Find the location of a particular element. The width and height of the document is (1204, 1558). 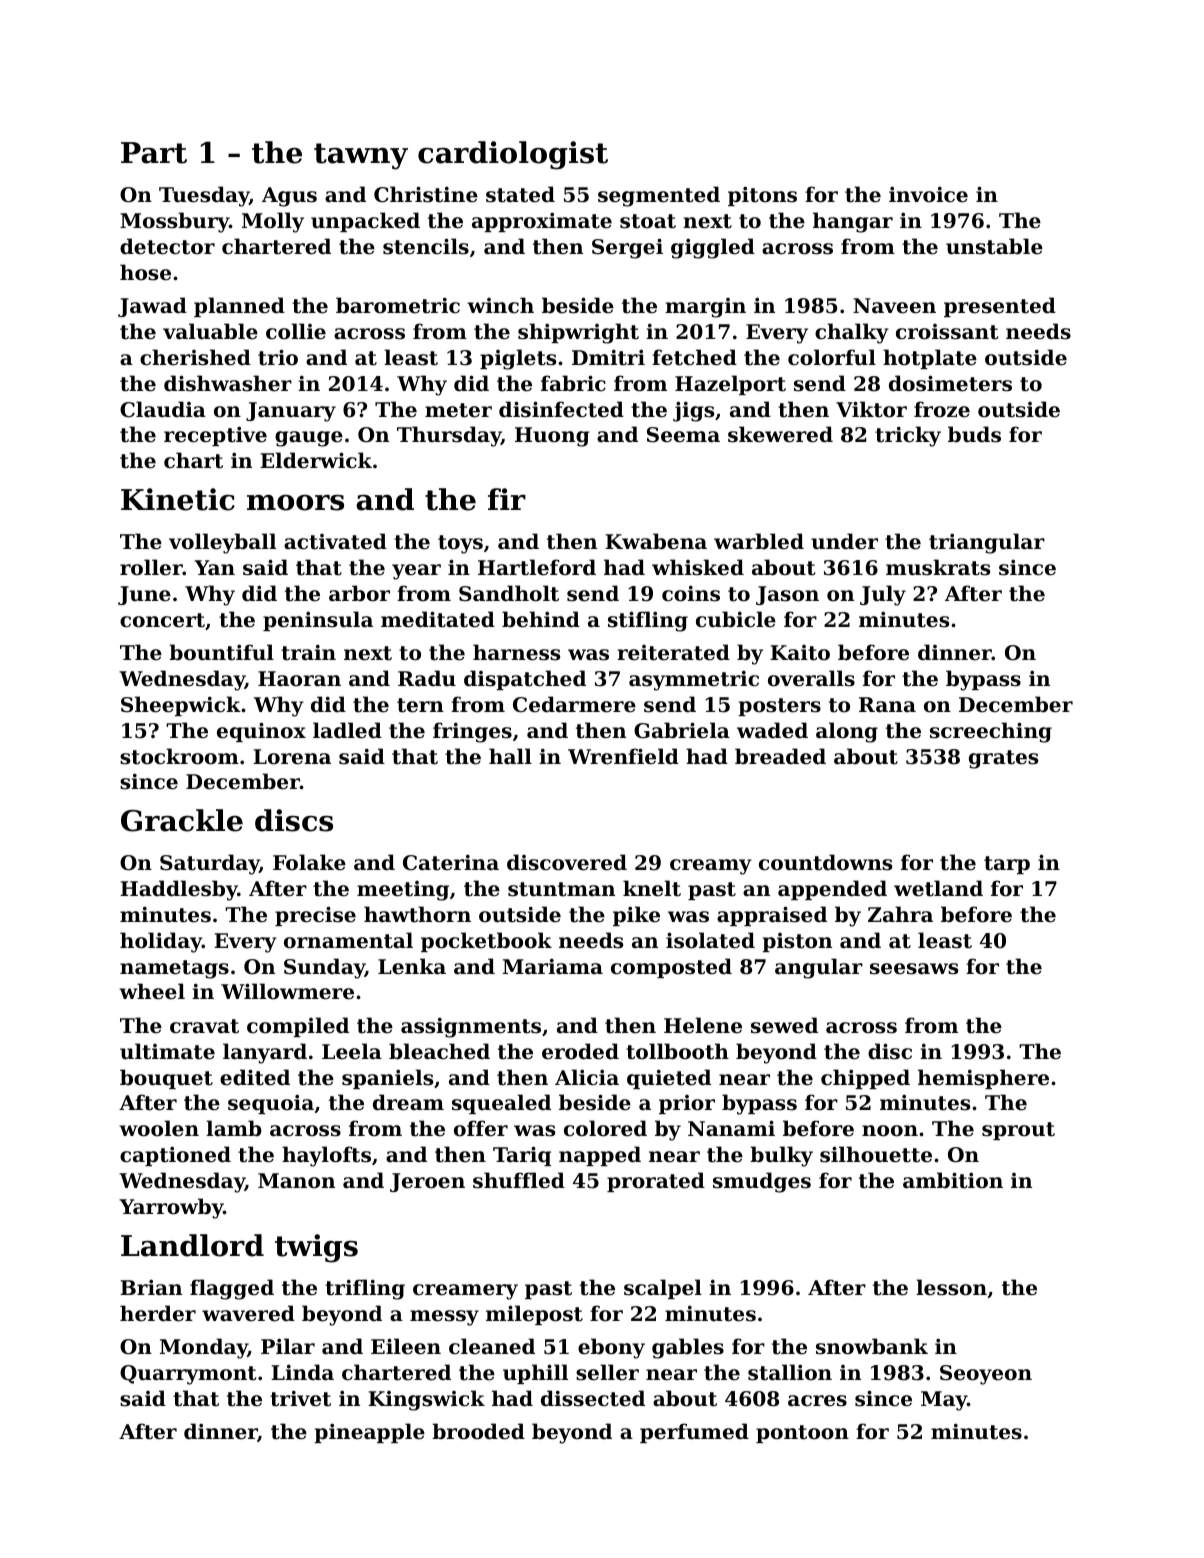

Wrenfield is located at coordinates (623, 756).
